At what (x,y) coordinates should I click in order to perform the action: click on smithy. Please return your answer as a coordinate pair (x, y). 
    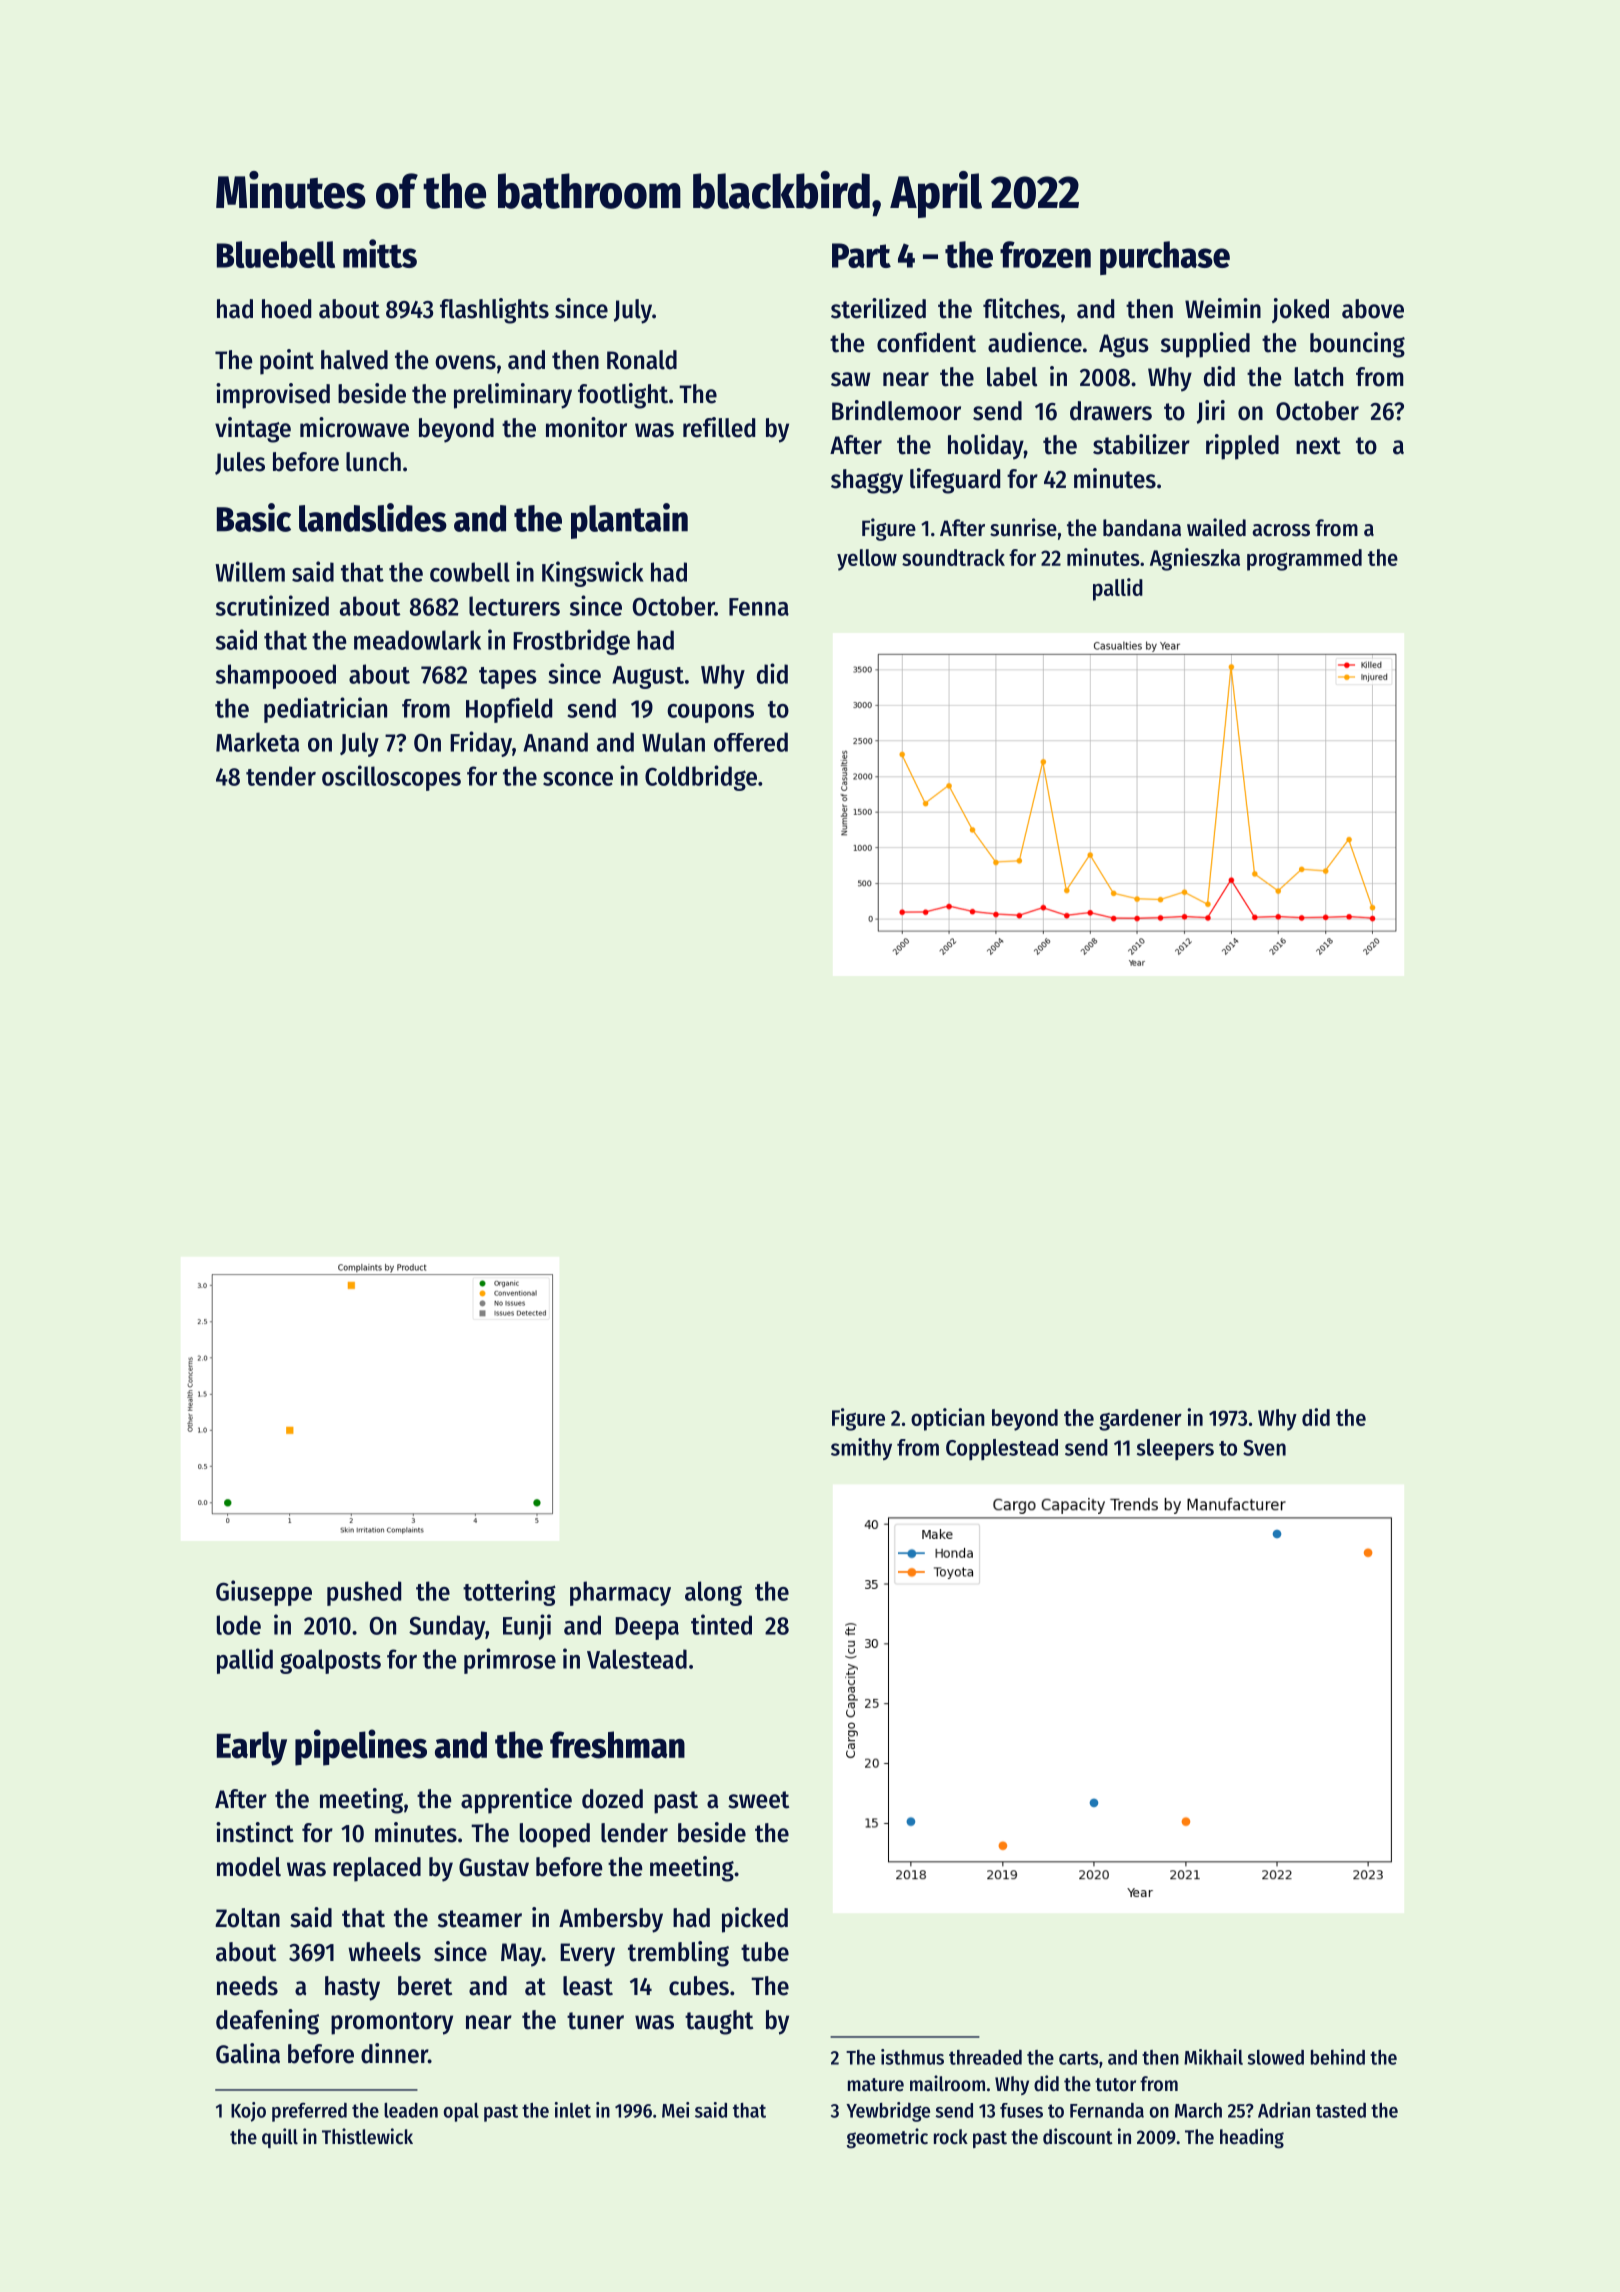
    Looking at the image, I should click on (861, 1449).
